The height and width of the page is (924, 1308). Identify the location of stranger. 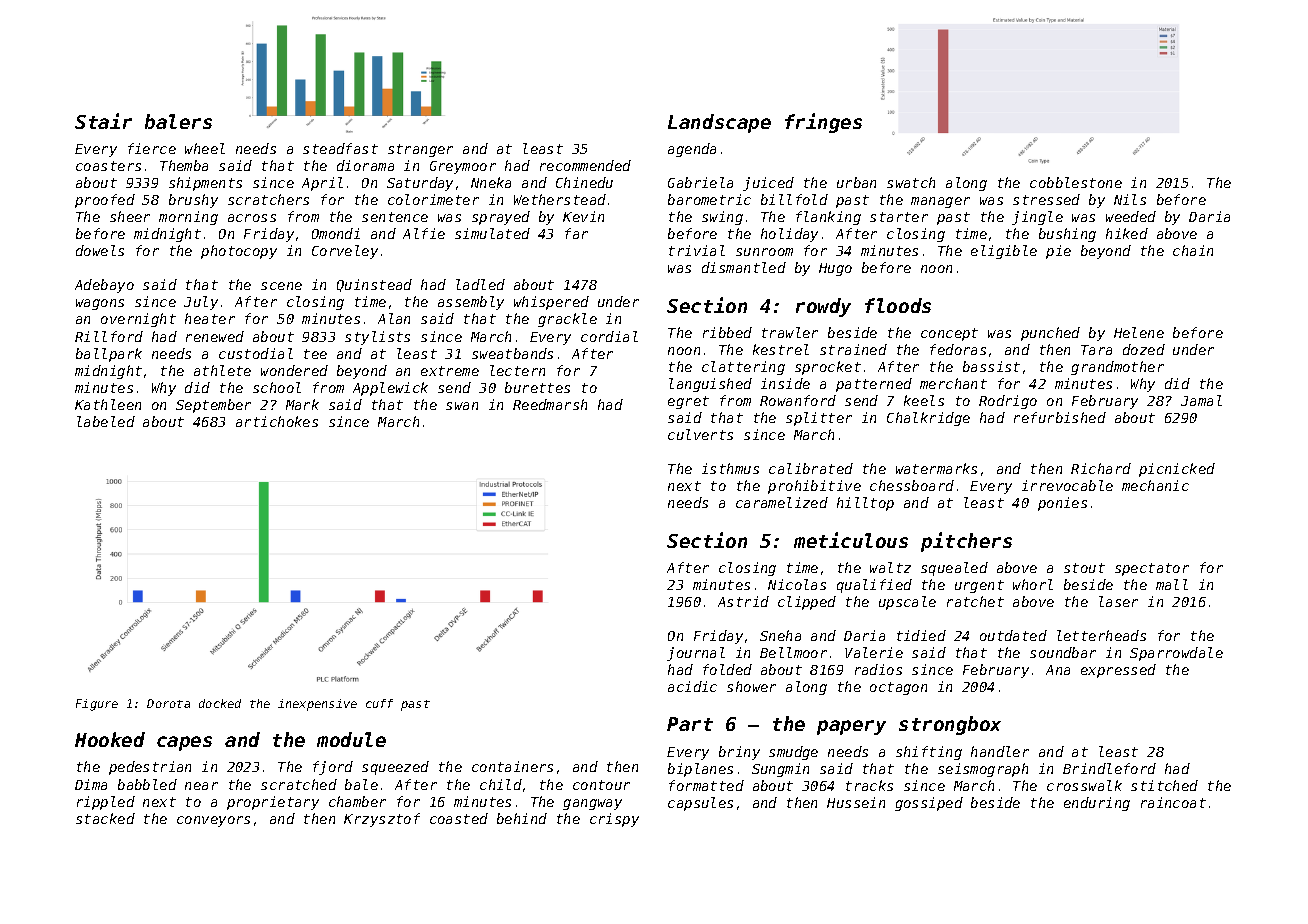
(420, 150).
